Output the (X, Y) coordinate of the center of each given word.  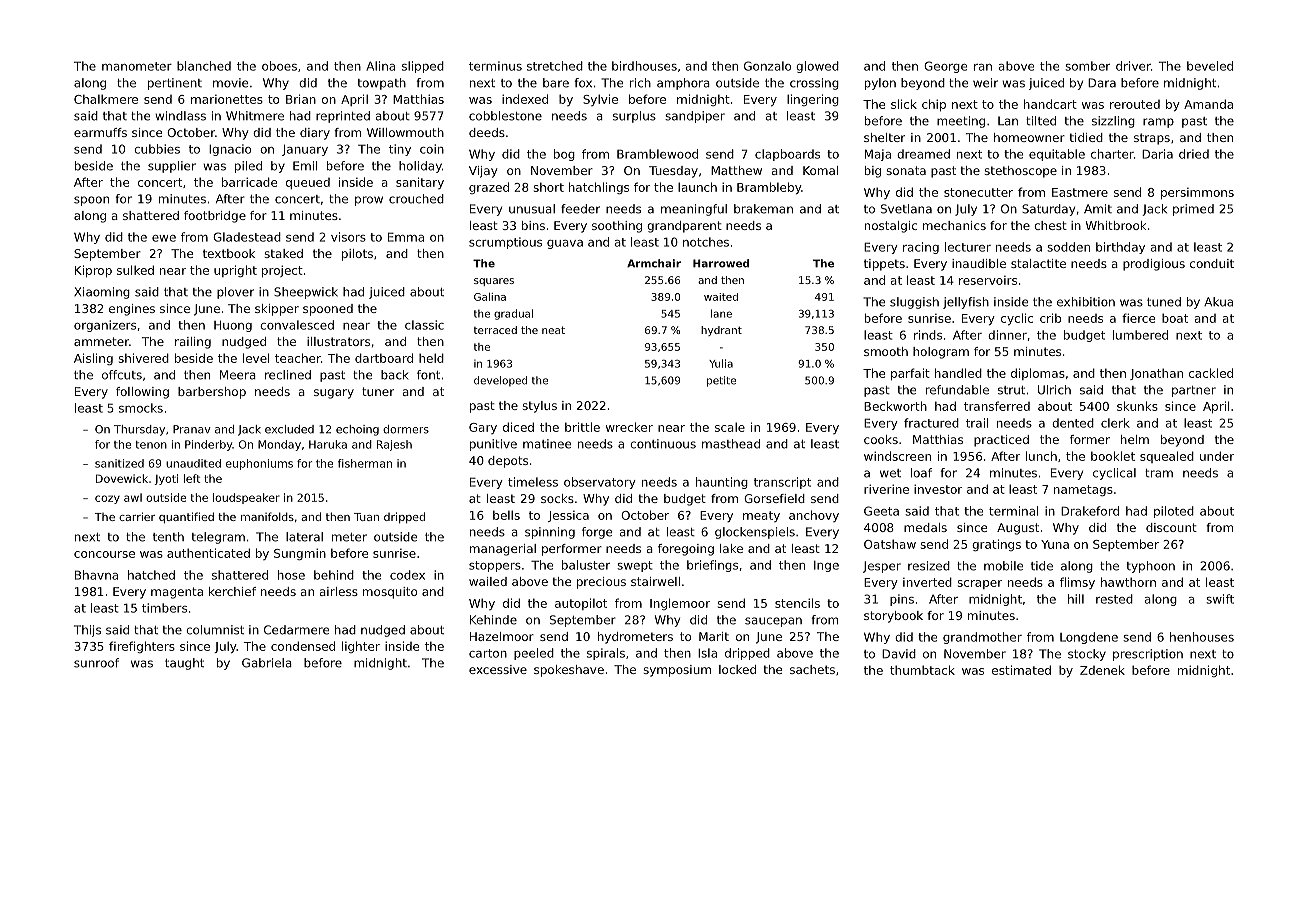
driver (1133, 66)
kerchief (232, 591)
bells (506, 515)
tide (1042, 566)
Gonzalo (767, 66)
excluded (289, 429)
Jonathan (1156, 374)
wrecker (629, 427)
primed (1193, 210)
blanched (204, 66)
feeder (580, 209)
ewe (164, 238)
